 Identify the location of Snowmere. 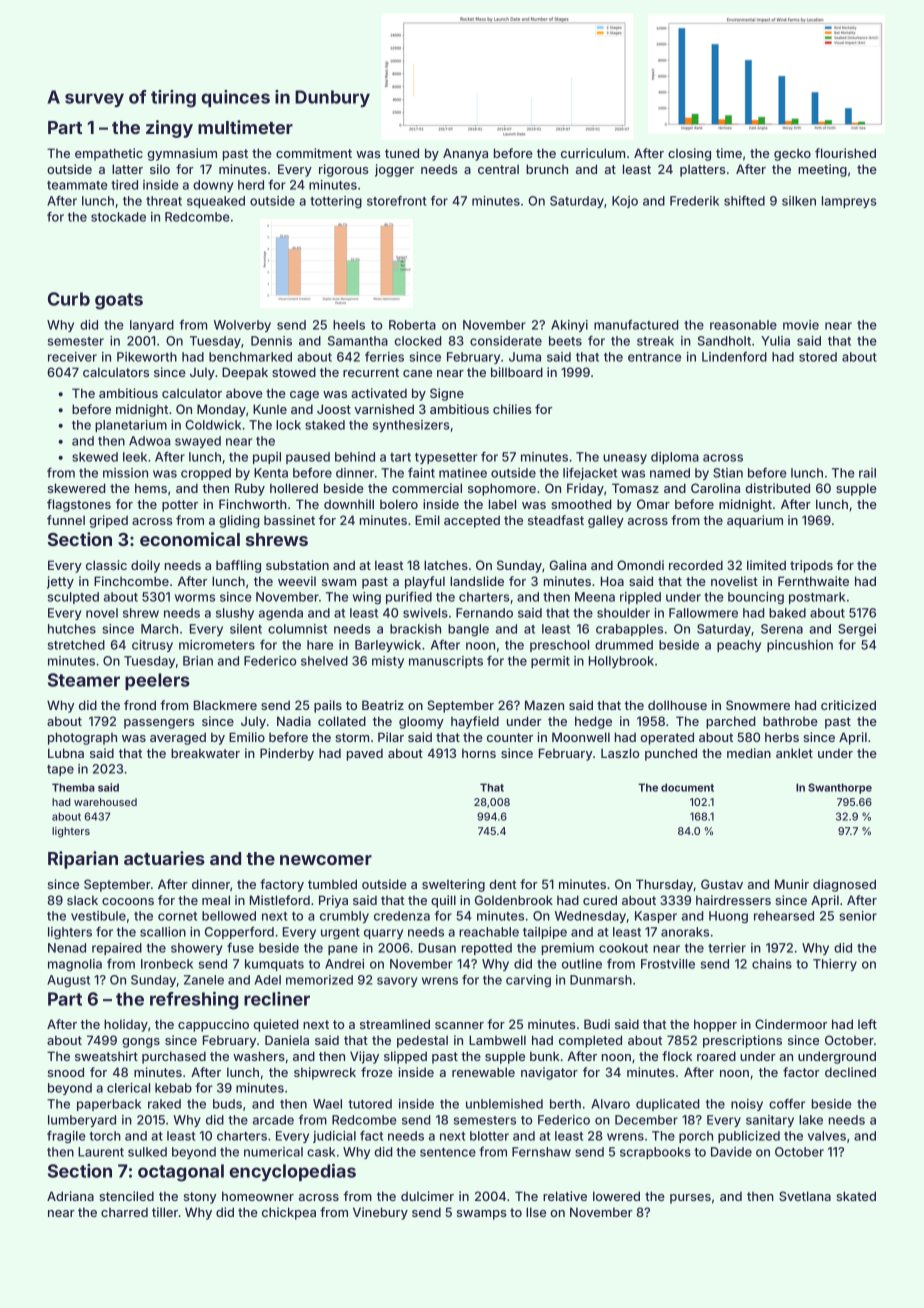
(758, 705).
